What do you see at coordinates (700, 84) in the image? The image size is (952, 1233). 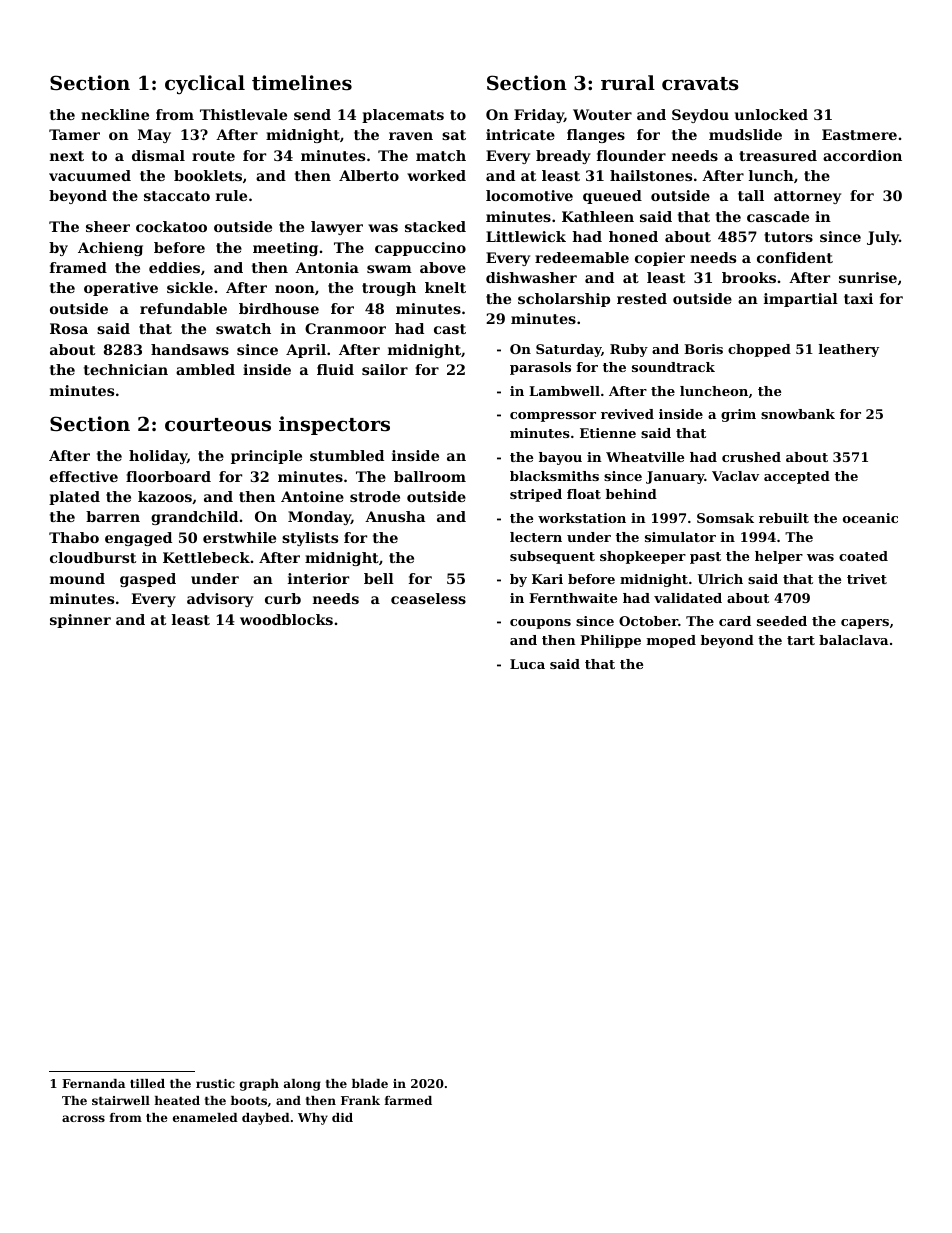 I see `cravats` at bounding box center [700, 84].
